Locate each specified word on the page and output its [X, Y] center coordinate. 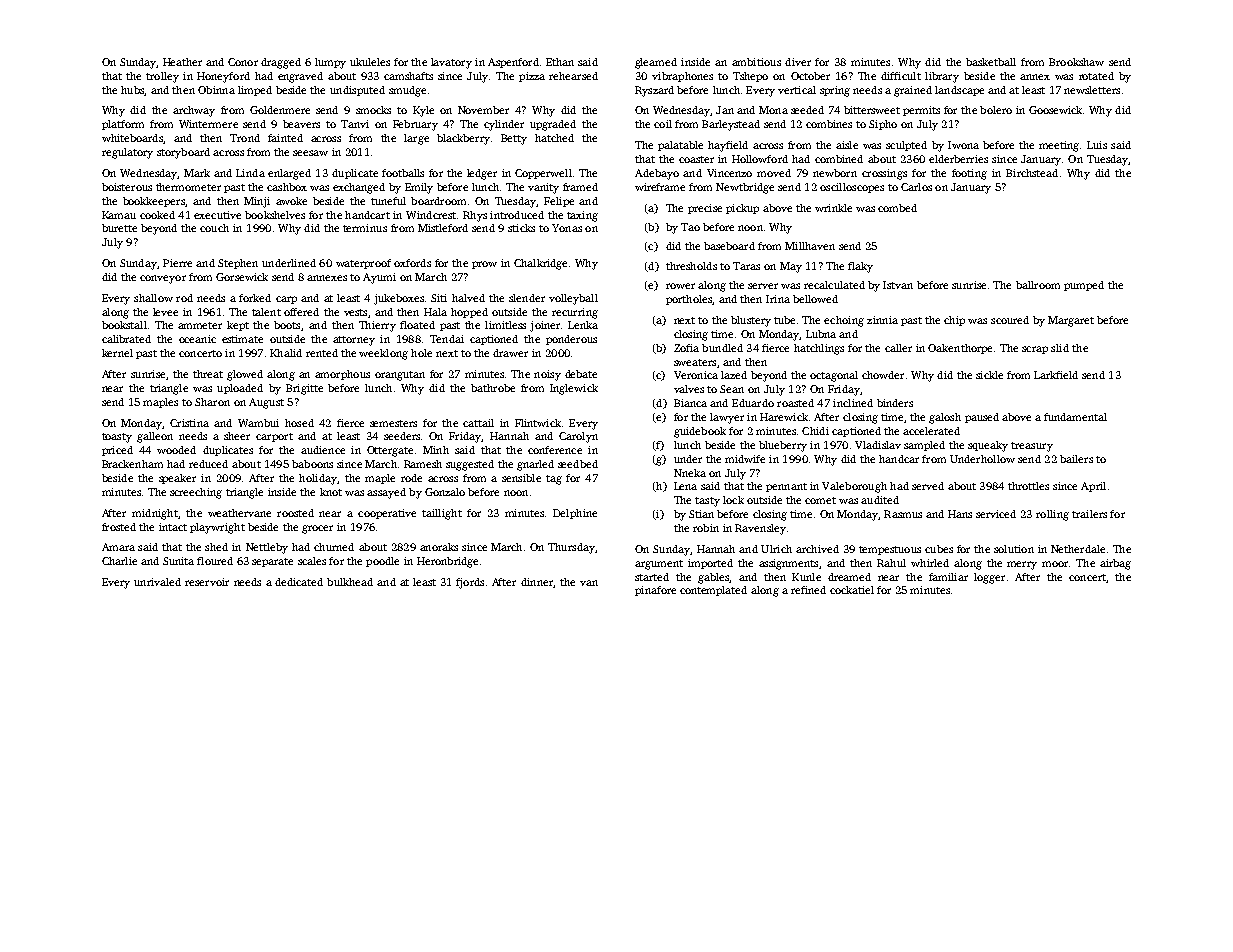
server [763, 286]
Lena [685, 486]
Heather [182, 62]
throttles [1028, 486]
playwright [217, 528]
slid [1060, 348]
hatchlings [819, 349]
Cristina [189, 423]
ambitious [756, 62]
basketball [991, 62]
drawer [510, 353]
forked [255, 298]
